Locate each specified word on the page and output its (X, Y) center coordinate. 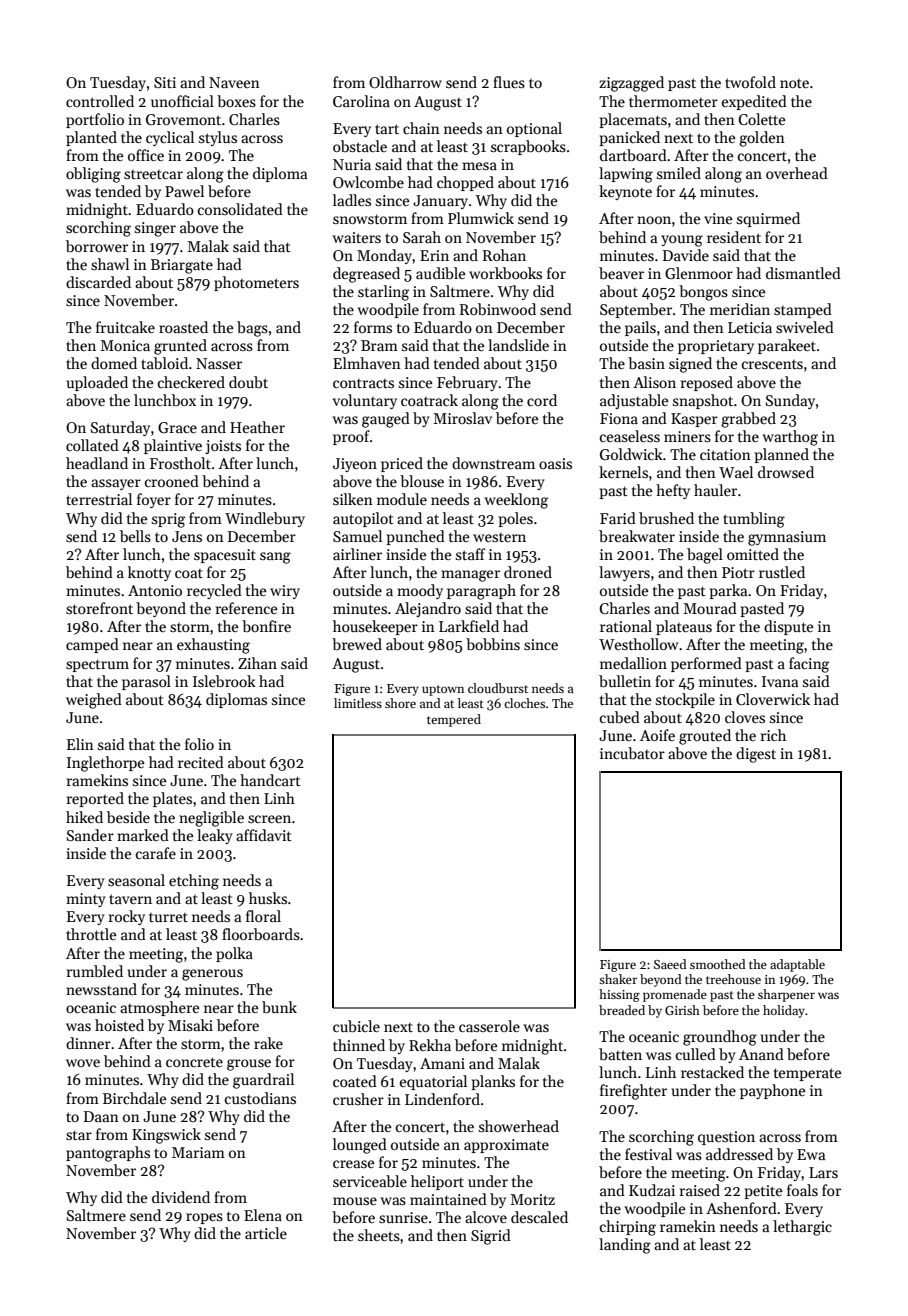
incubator (632, 753)
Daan (101, 1116)
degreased (366, 275)
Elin (80, 744)
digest (756, 755)
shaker (618, 979)
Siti (165, 82)
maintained (448, 1199)
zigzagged (631, 84)
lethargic (802, 1228)
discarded (98, 282)
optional (534, 129)
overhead (797, 173)
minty (86, 900)
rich (773, 735)
